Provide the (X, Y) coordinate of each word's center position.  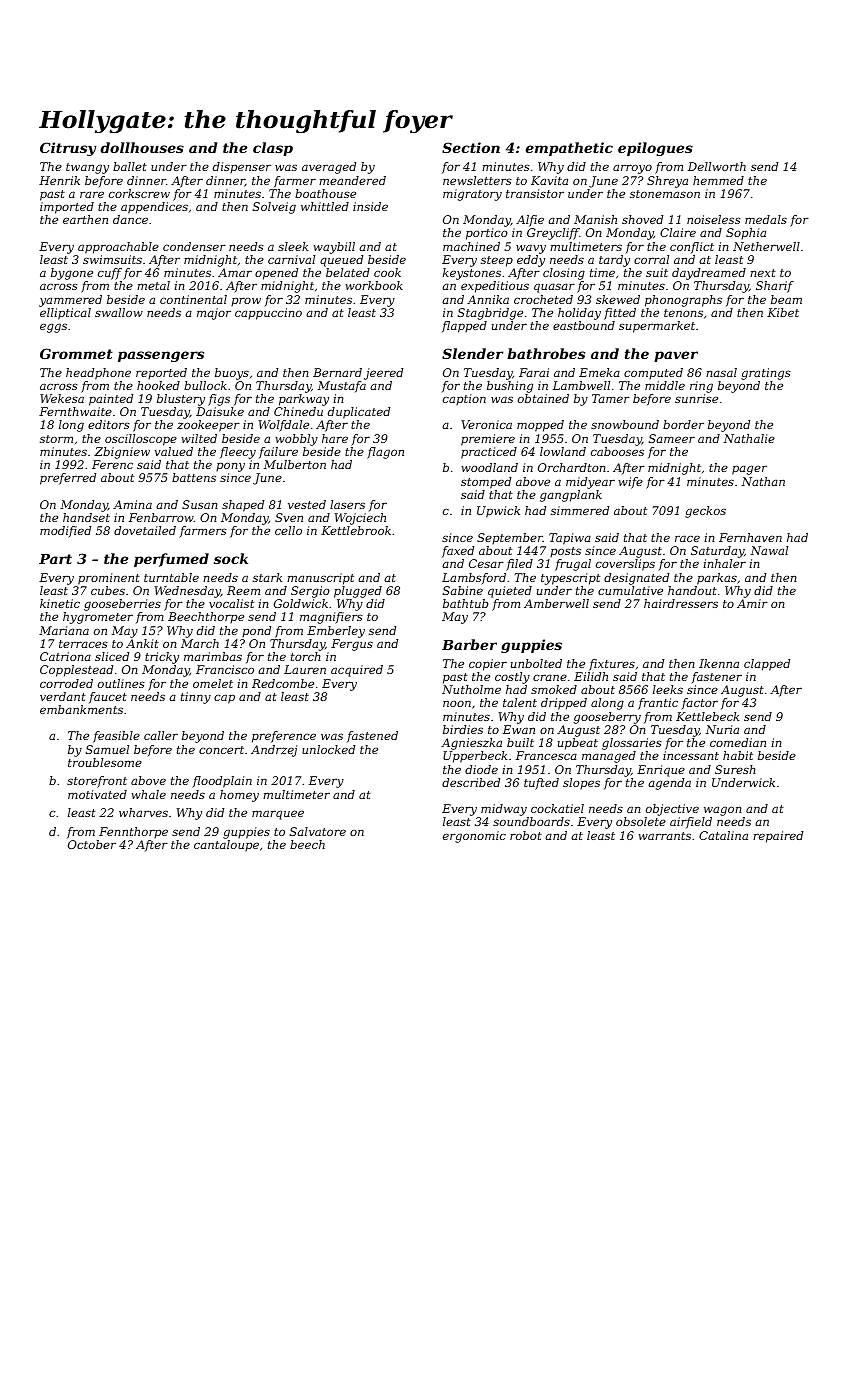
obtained (543, 398)
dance (130, 219)
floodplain (222, 782)
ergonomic (474, 837)
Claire (678, 232)
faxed (458, 552)
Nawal (769, 550)
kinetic (60, 603)
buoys (232, 374)
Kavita (549, 180)
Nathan (763, 481)
